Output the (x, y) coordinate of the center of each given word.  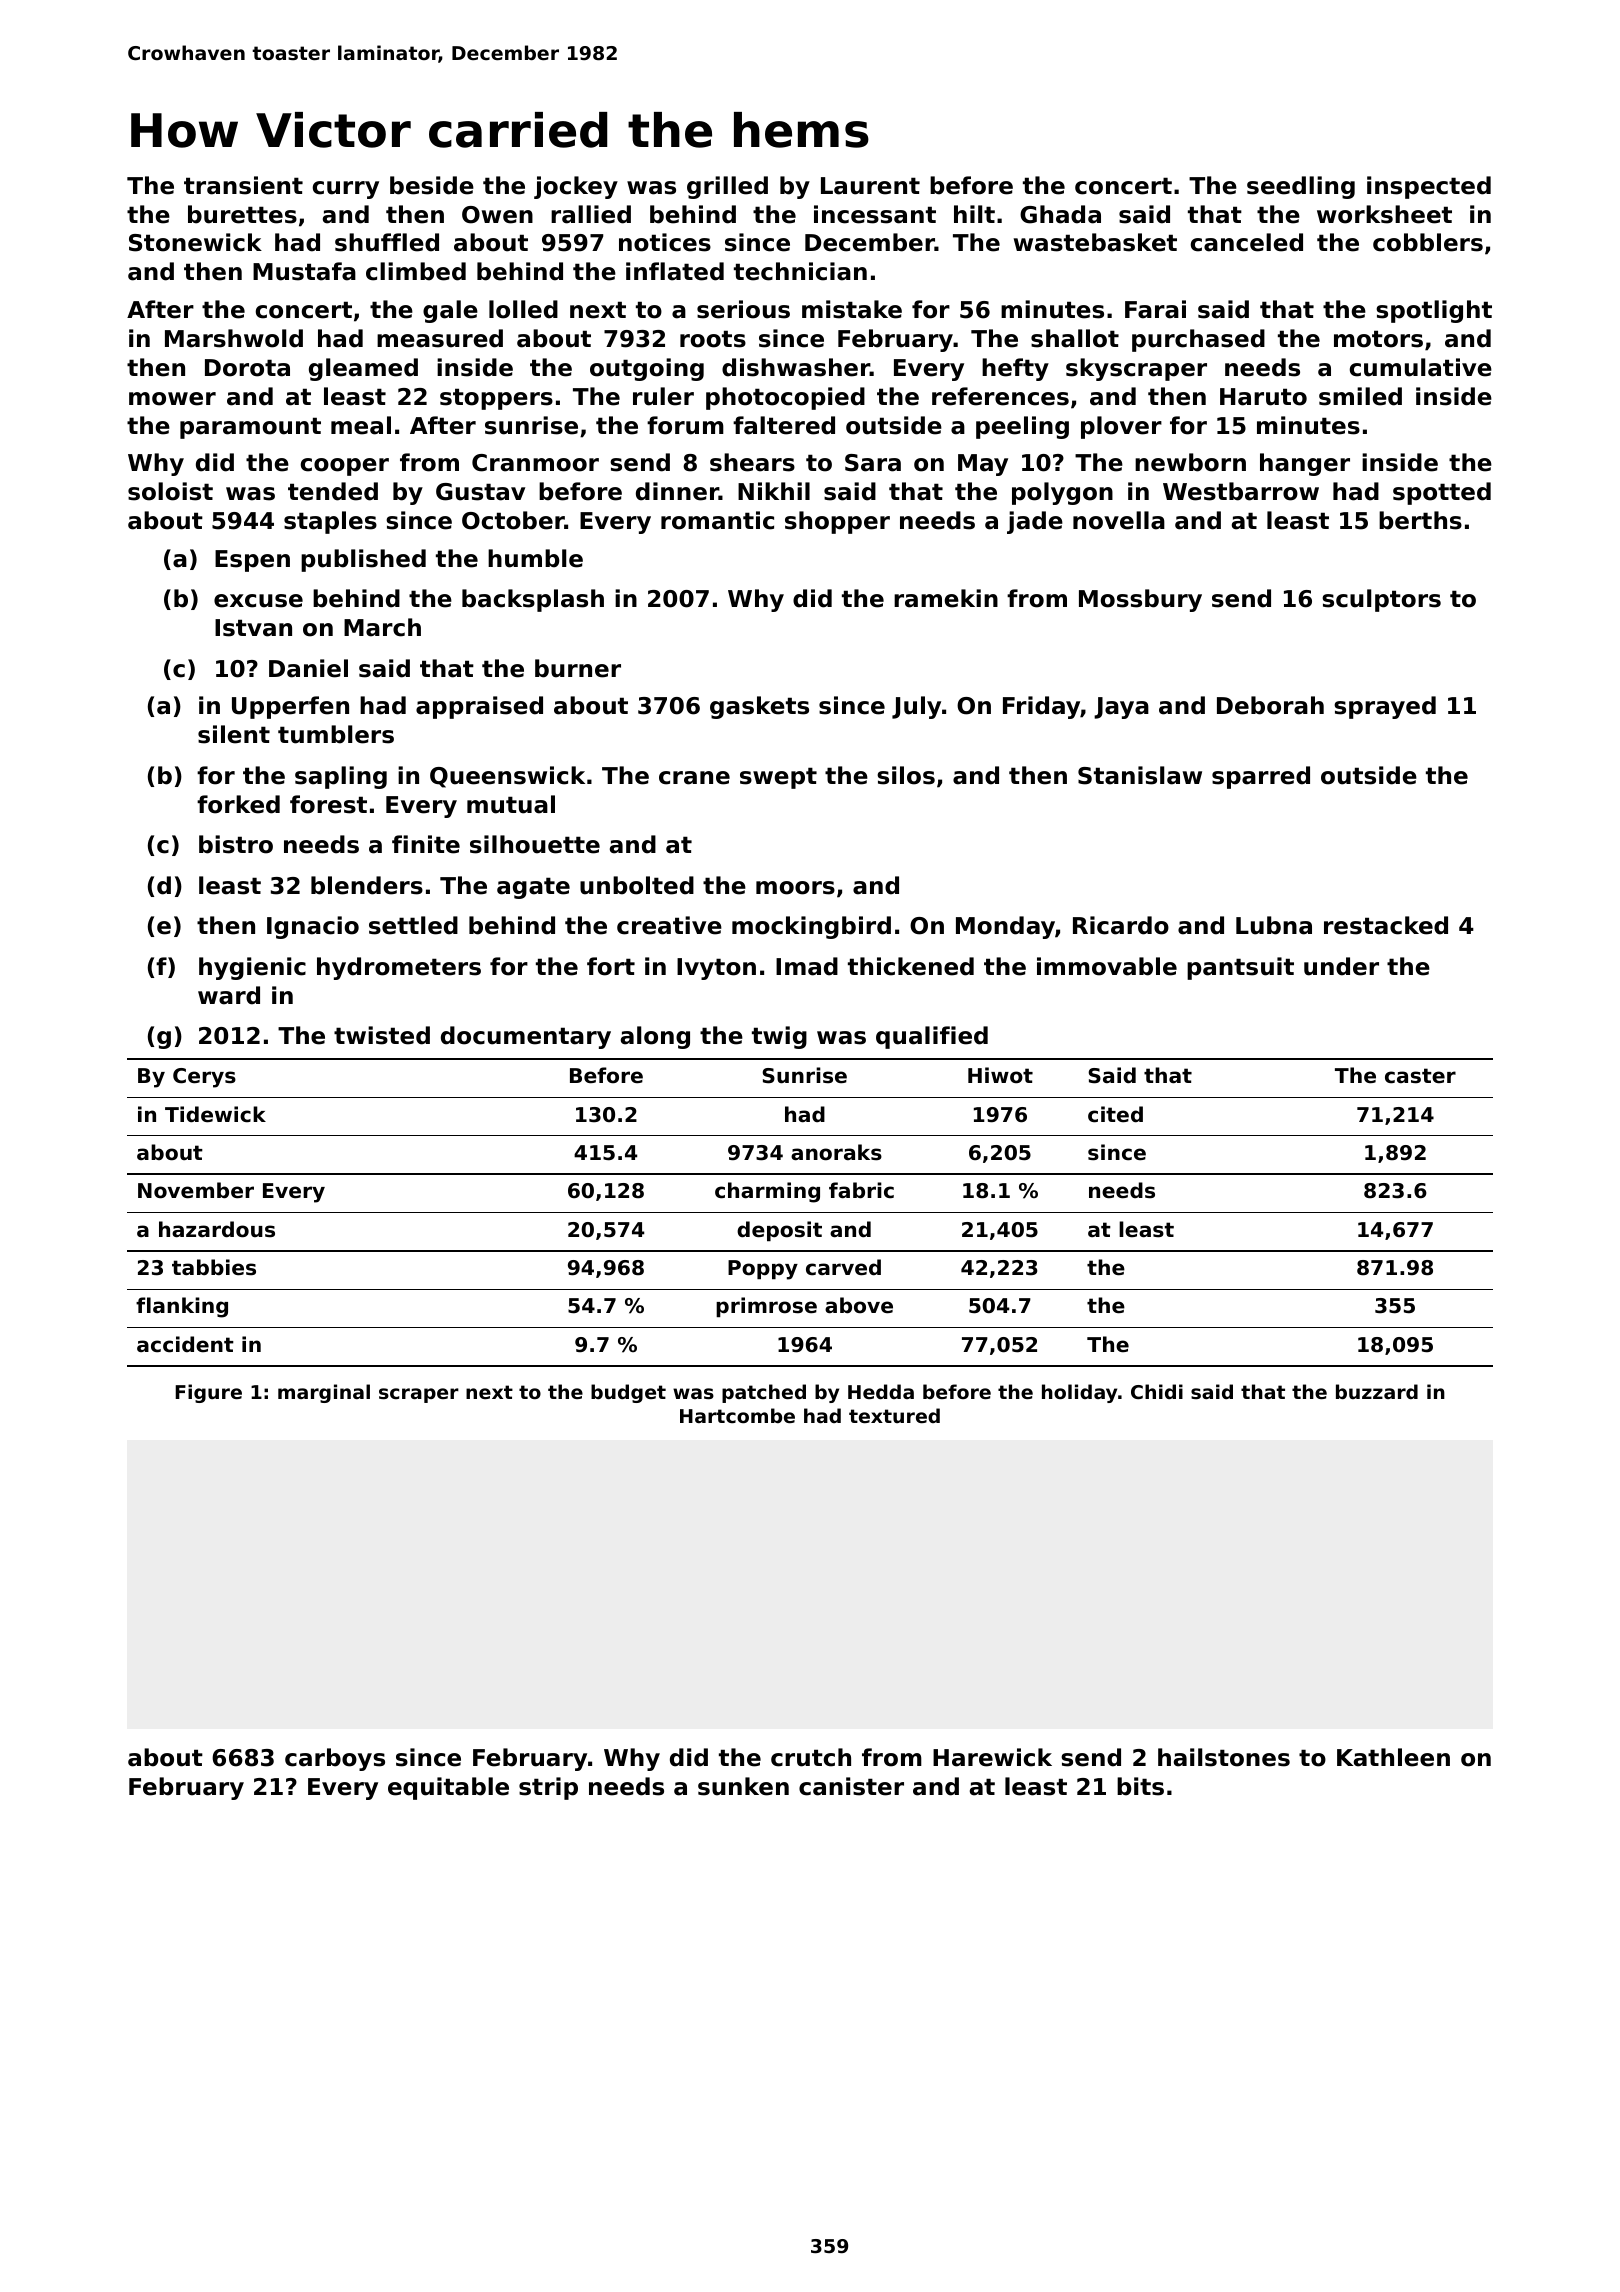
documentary (526, 1037)
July (916, 707)
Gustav (480, 492)
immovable (1107, 966)
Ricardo (1121, 925)
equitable (448, 1788)
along (655, 1037)
